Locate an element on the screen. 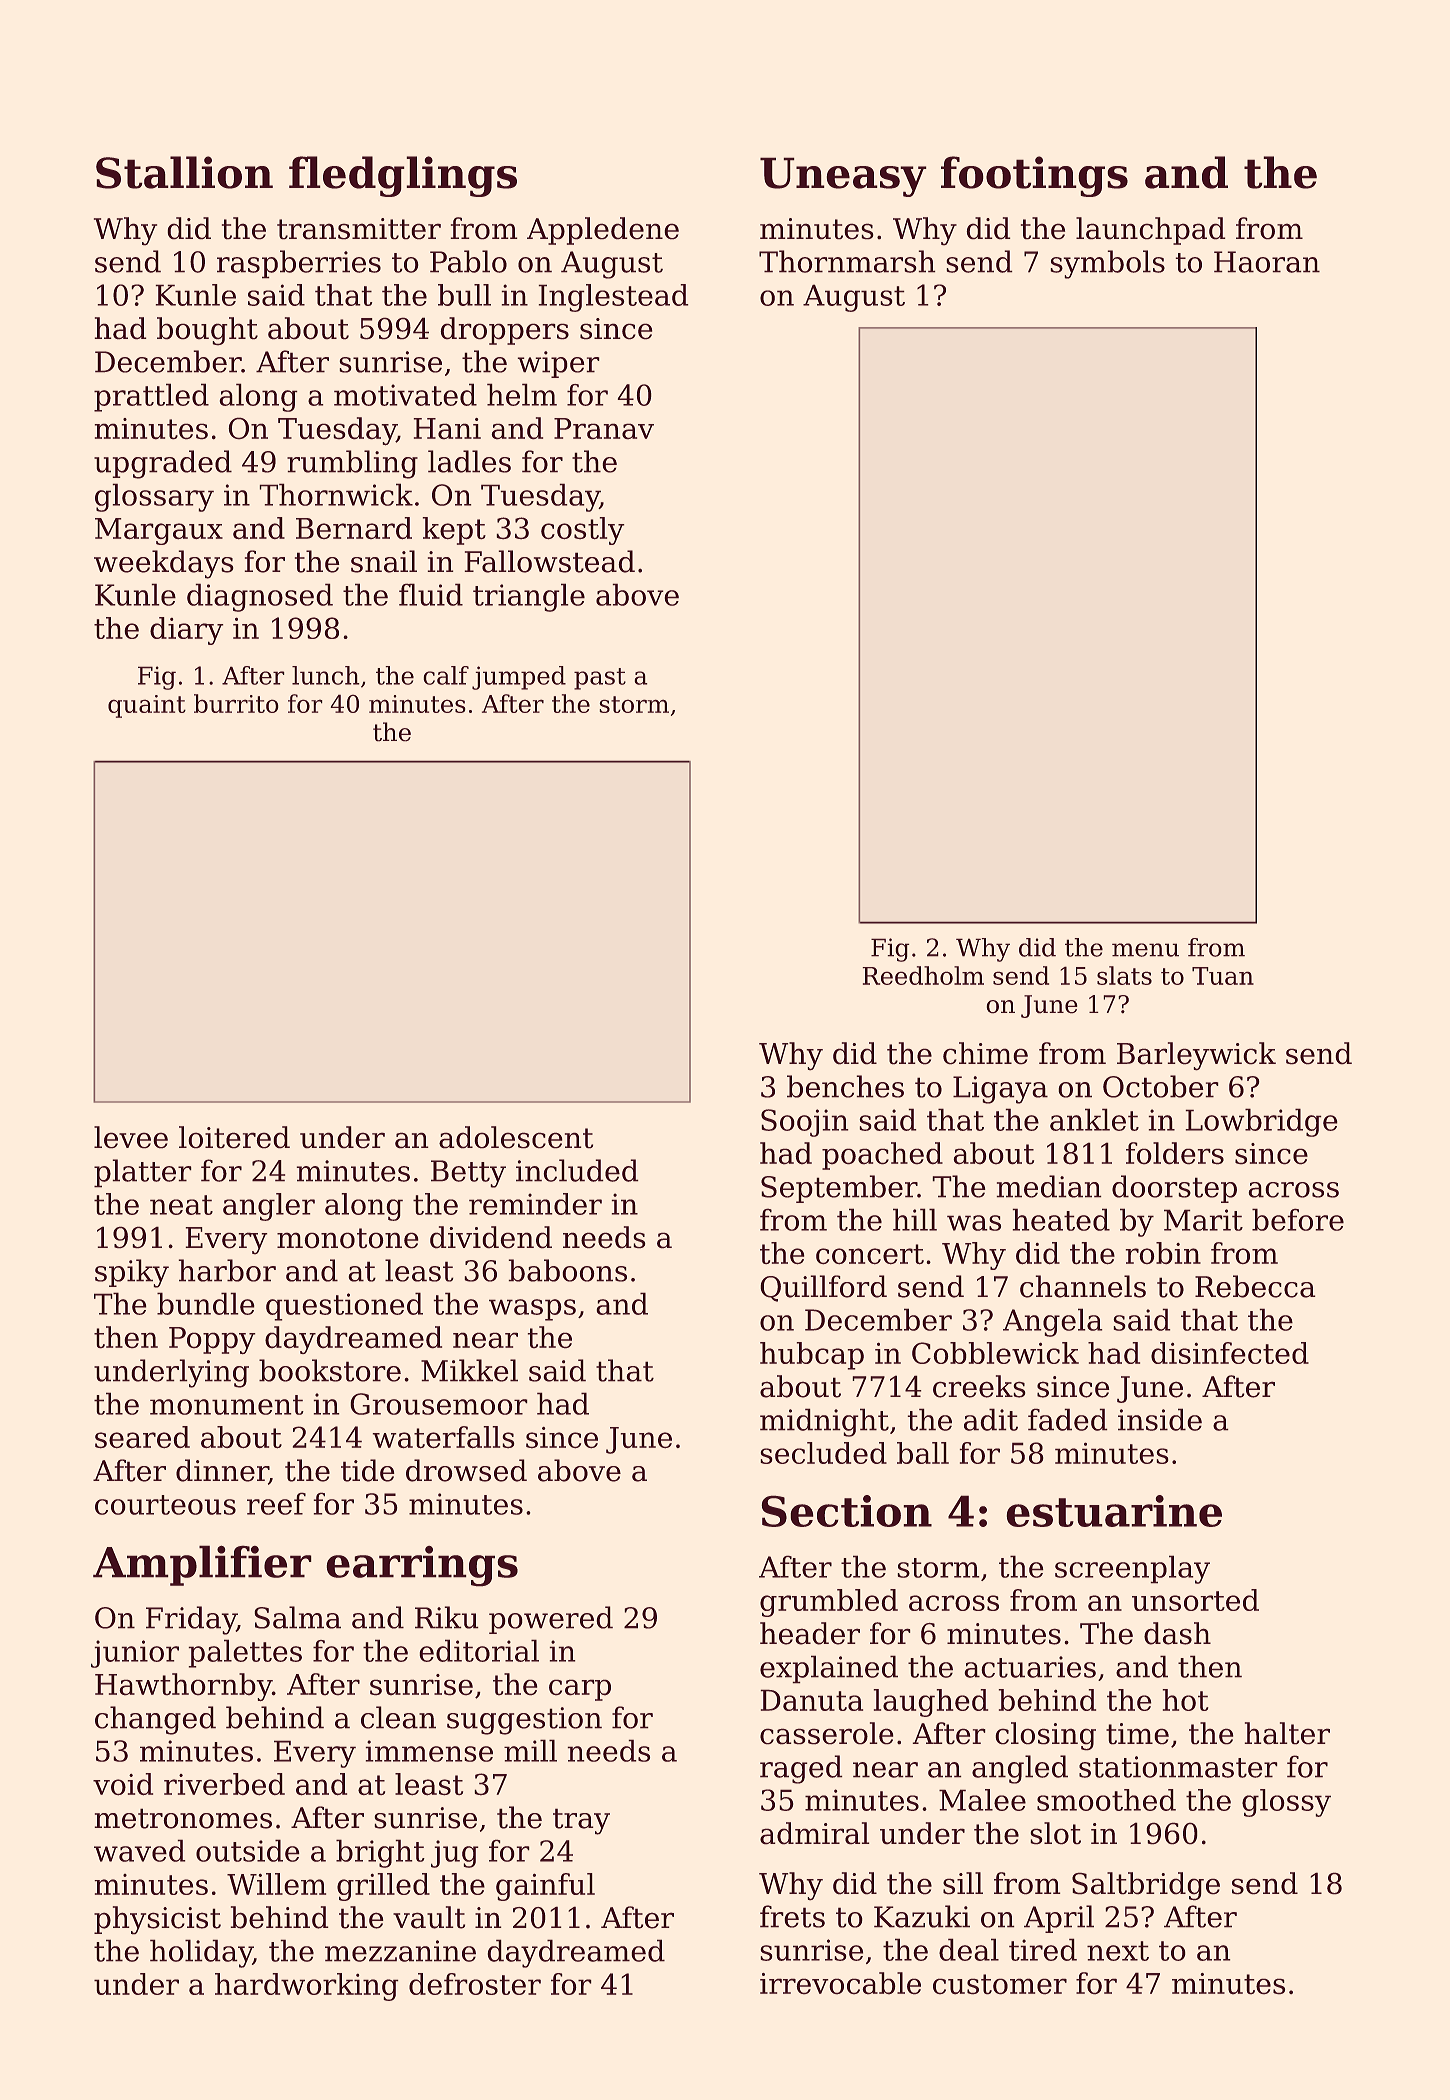 This screenshot has height=2100, width=1450. Pranav is located at coordinates (604, 429).
